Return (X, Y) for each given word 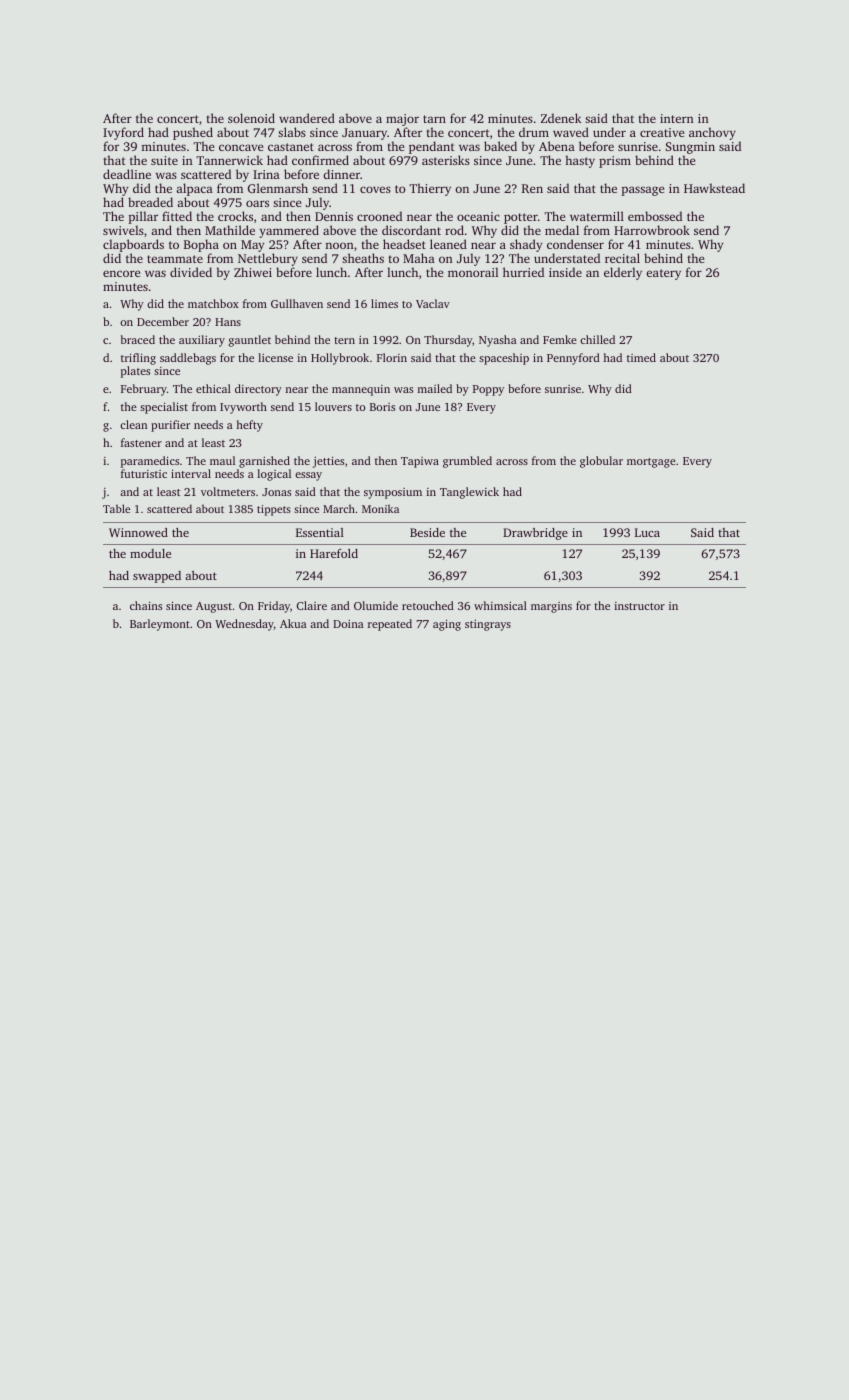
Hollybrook (340, 359)
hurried (523, 272)
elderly (623, 273)
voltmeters (228, 491)
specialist (164, 408)
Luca (647, 532)
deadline (127, 174)
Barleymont (160, 625)
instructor (639, 606)
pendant (432, 147)
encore (121, 273)
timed (641, 357)
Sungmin (690, 148)
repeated (390, 625)
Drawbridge (535, 534)
